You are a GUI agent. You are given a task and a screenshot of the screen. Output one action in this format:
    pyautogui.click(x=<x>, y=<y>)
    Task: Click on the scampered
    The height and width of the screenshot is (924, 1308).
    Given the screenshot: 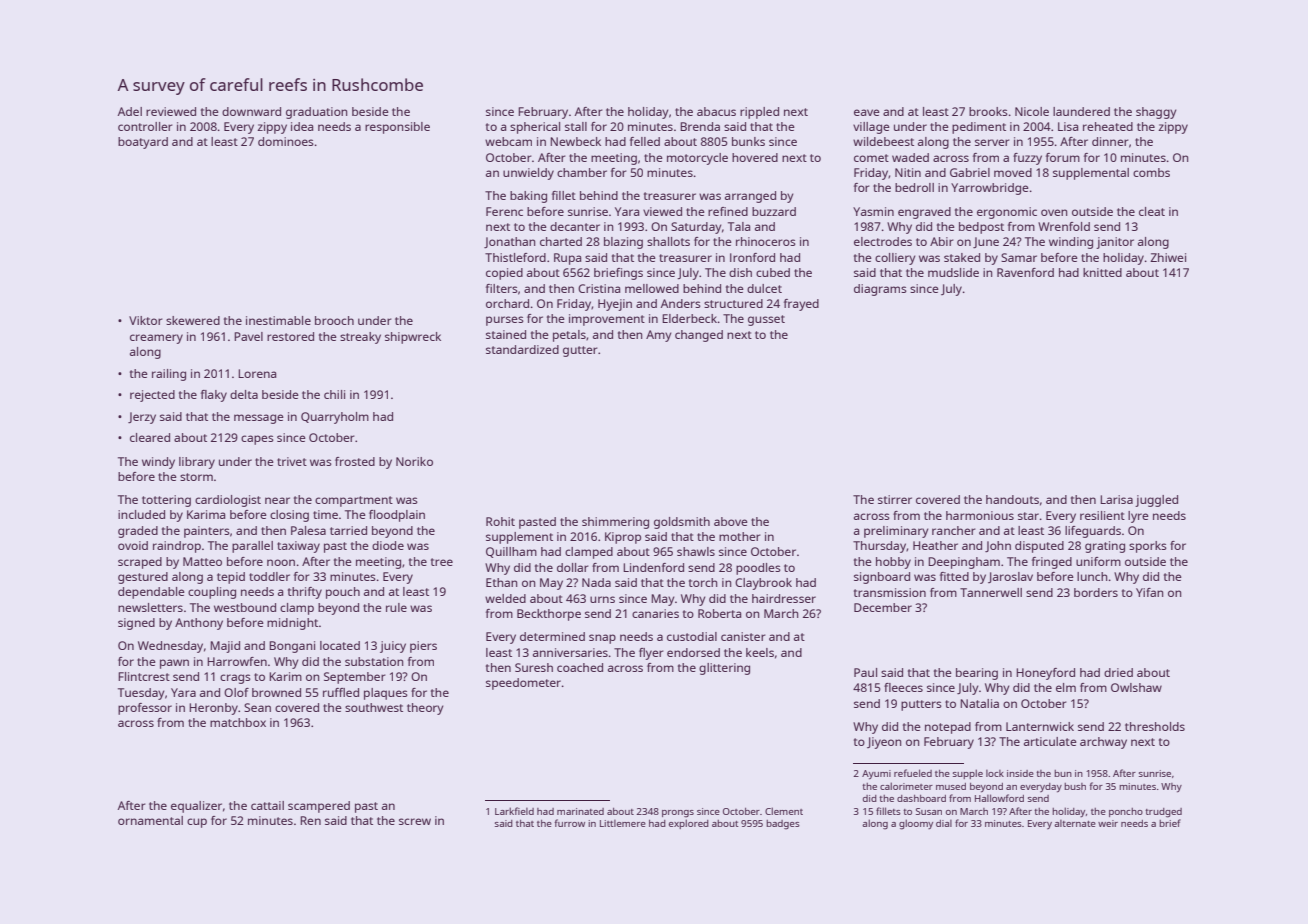 What is the action you would take?
    pyautogui.click(x=319, y=807)
